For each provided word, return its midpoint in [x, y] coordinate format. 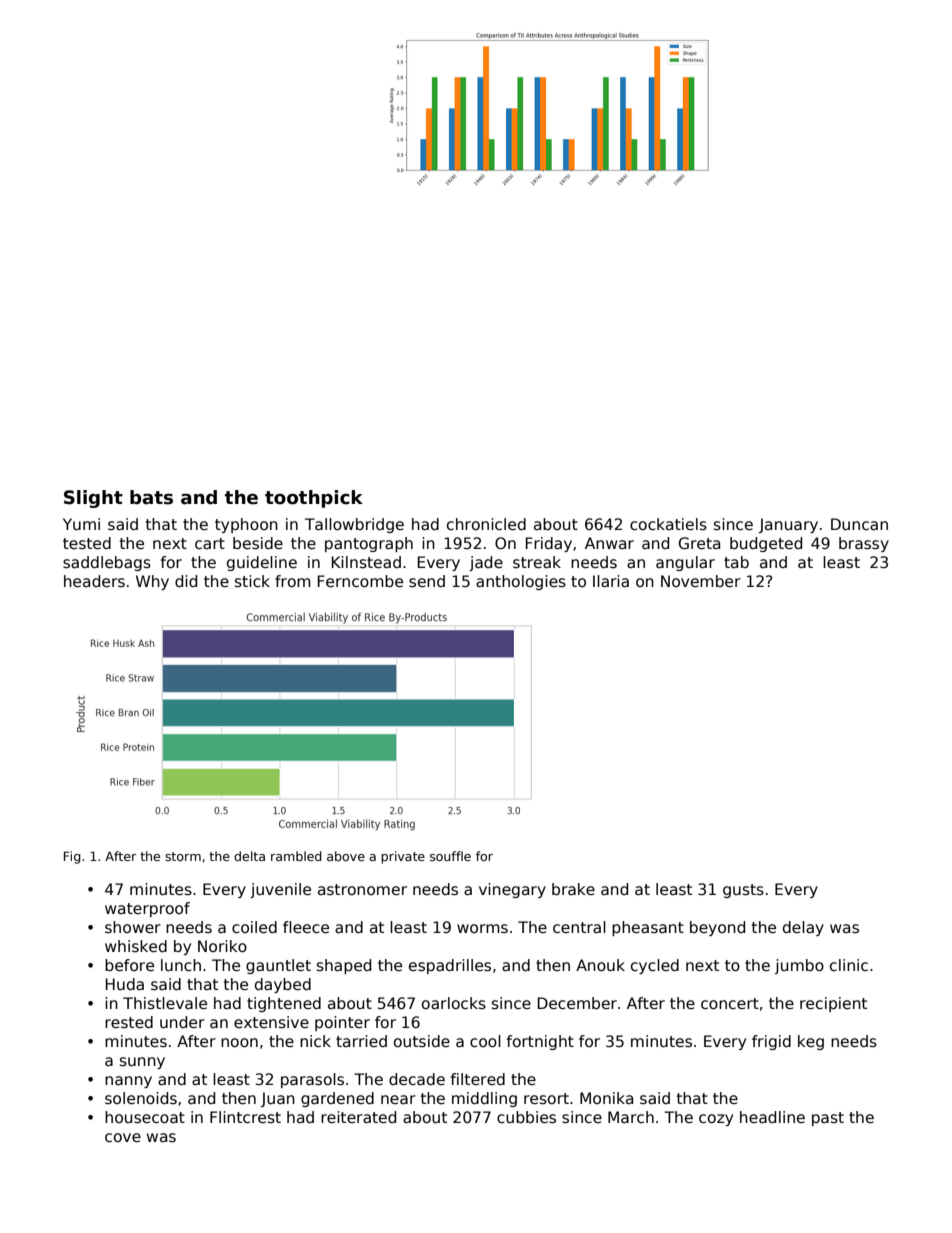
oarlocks [454, 1003]
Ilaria [611, 581]
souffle [450, 856]
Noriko [222, 946]
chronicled [486, 524]
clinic [849, 965]
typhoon [246, 525]
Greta [699, 543]
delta [249, 856]
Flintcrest [245, 1117]
